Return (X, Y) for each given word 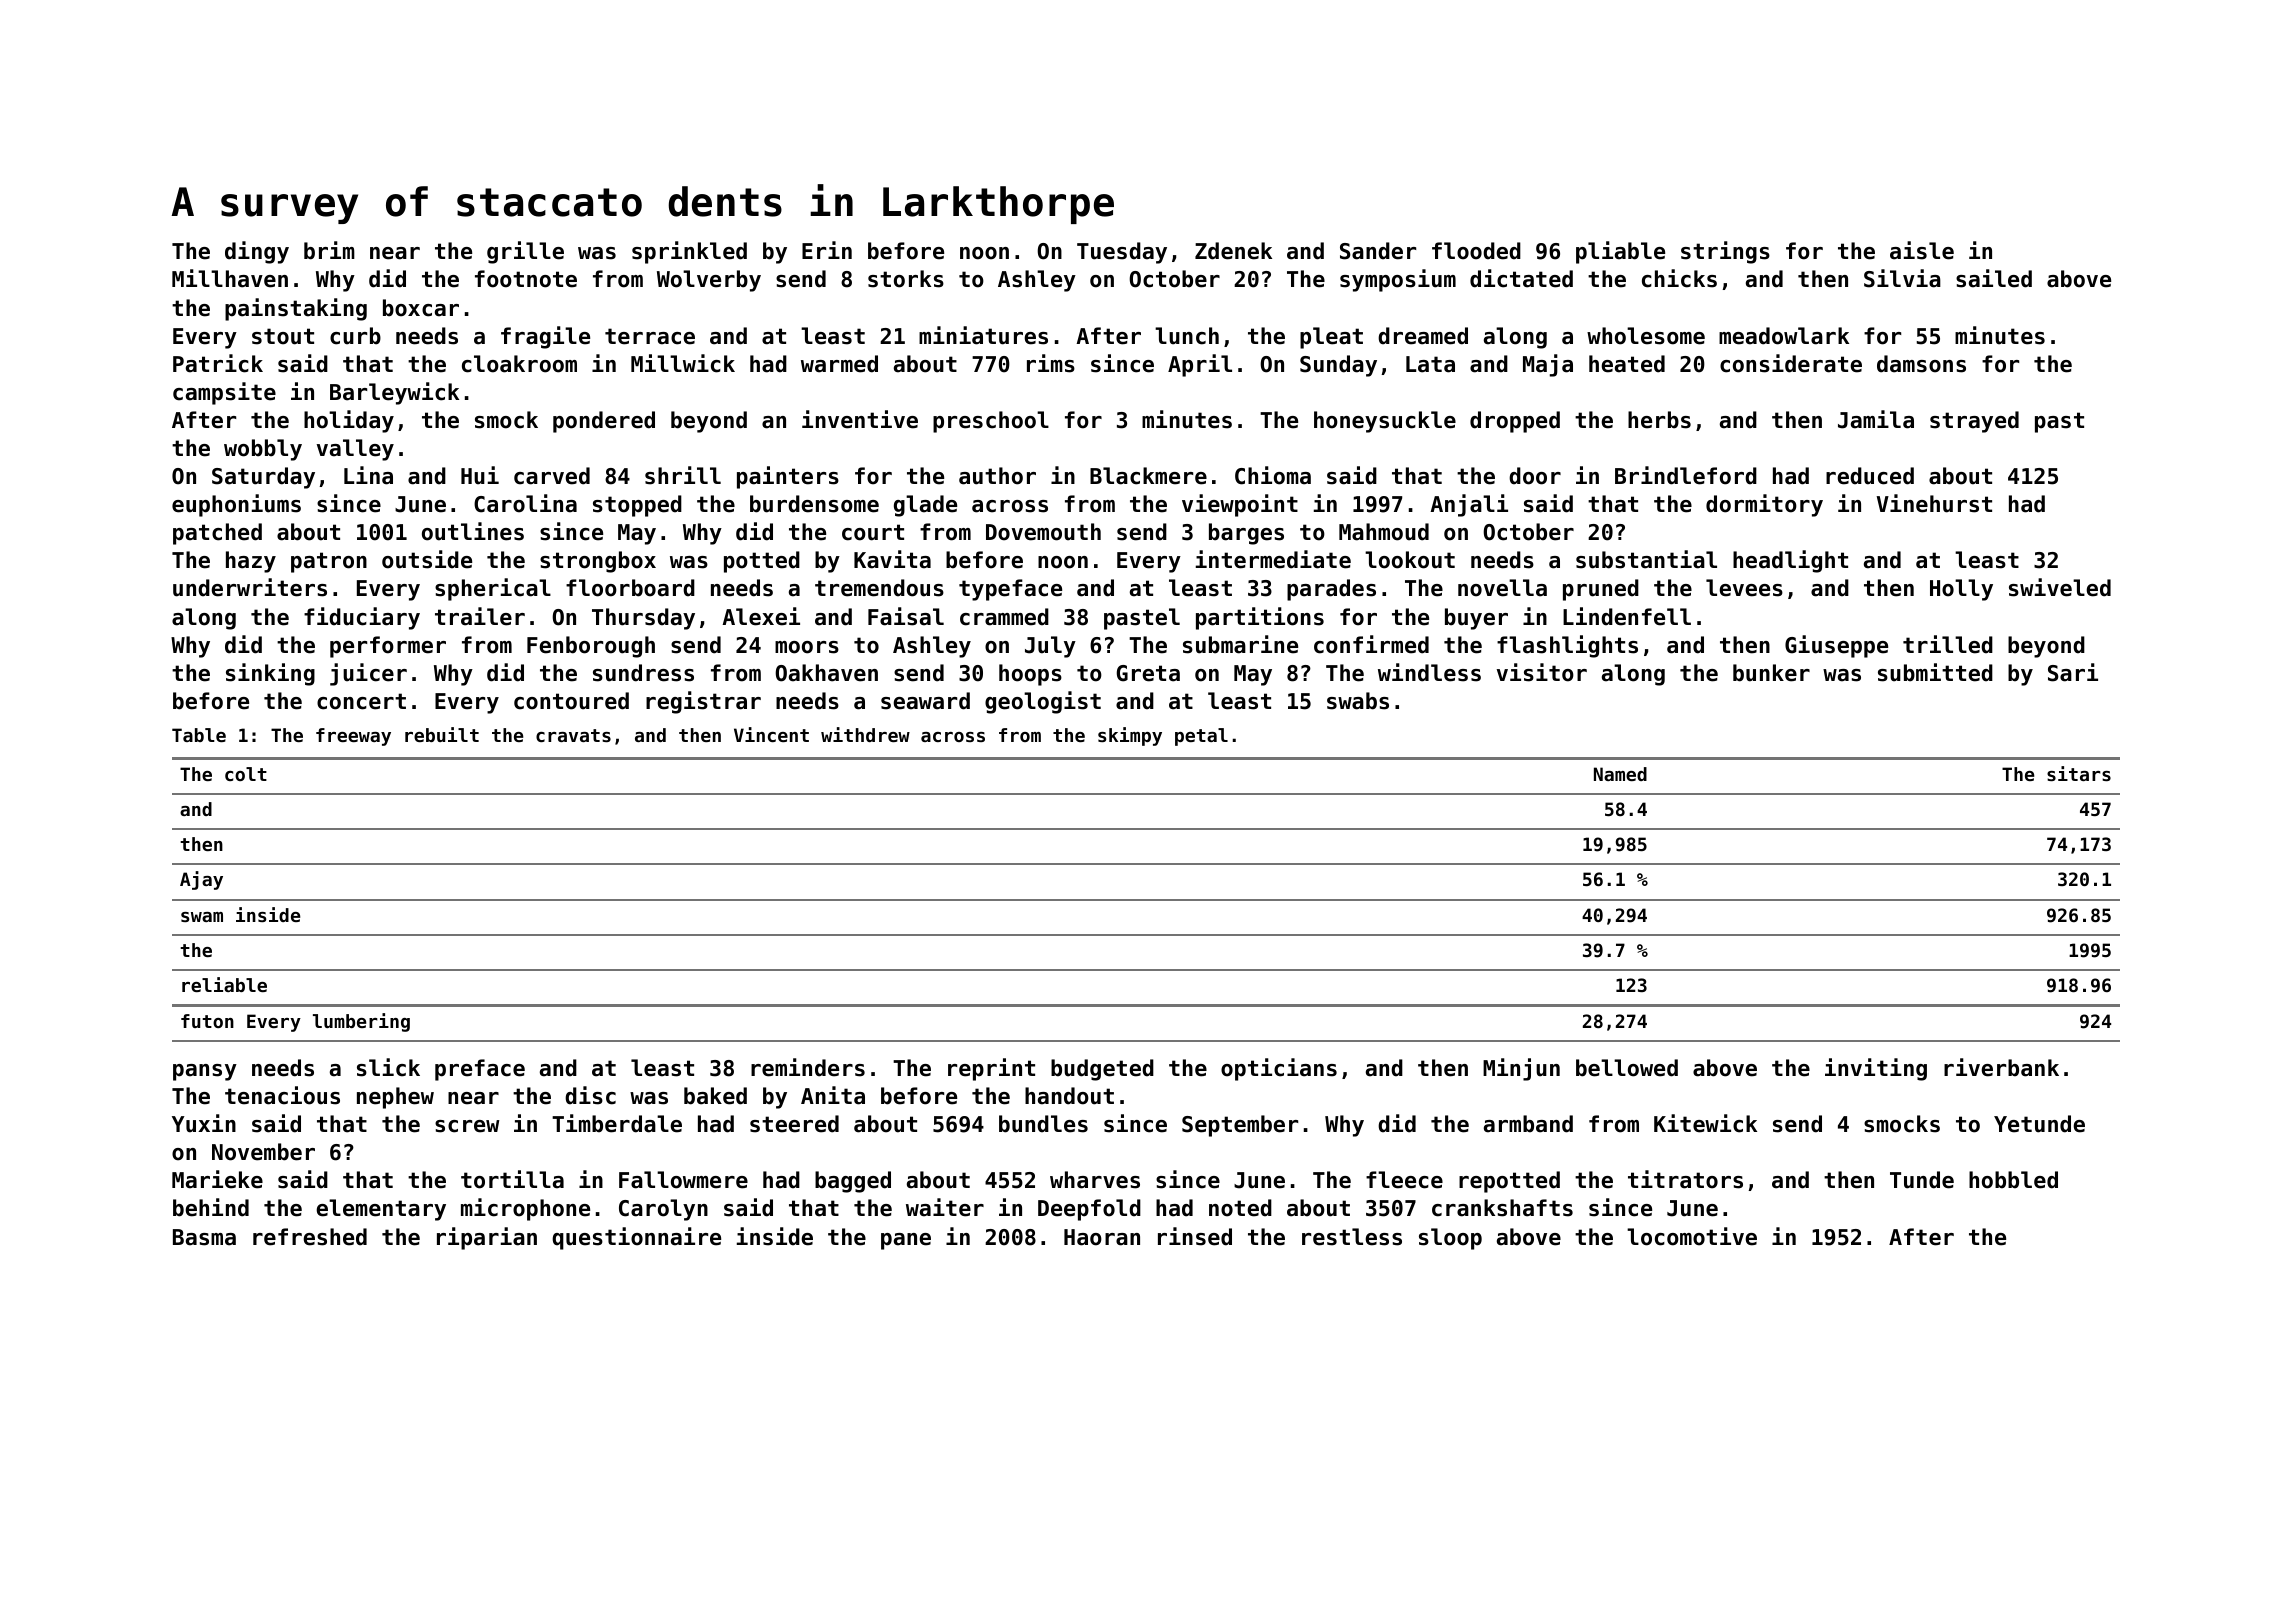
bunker (1771, 673)
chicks (1679, 278)
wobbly (263, 450)
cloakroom (519, 364)
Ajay (201, 880)
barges (1246, 534)
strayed (1974, 422)
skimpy (1130, 736)
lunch (1187, 336)
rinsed (1195, 1236)
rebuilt (442, 734)
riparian (487, 1238)
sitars (2079, 773)
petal (1201, 737)
